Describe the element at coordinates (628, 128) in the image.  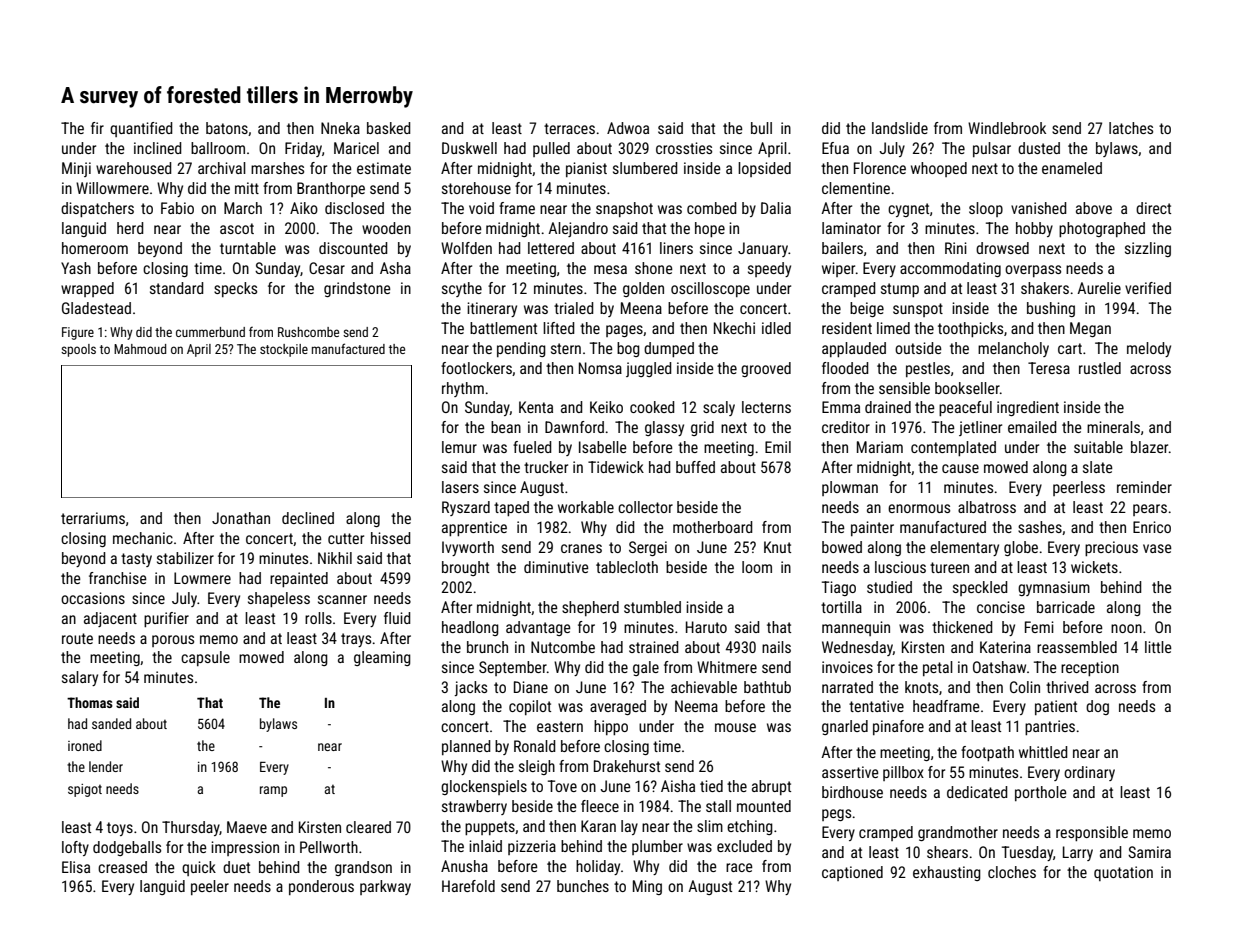
I see `Adwoa` at that location.
